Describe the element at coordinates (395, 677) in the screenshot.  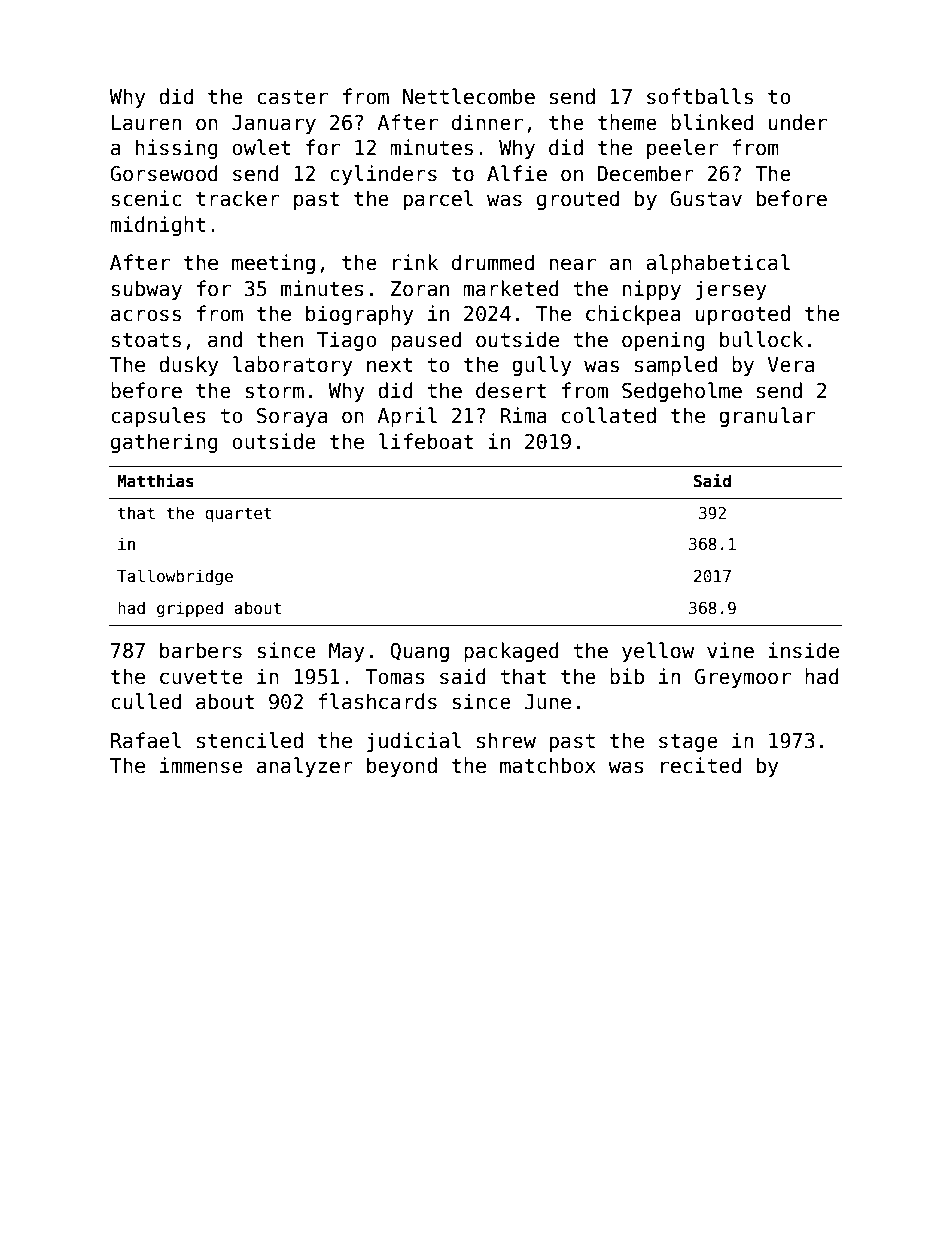
I see `Tomas` at that location.
